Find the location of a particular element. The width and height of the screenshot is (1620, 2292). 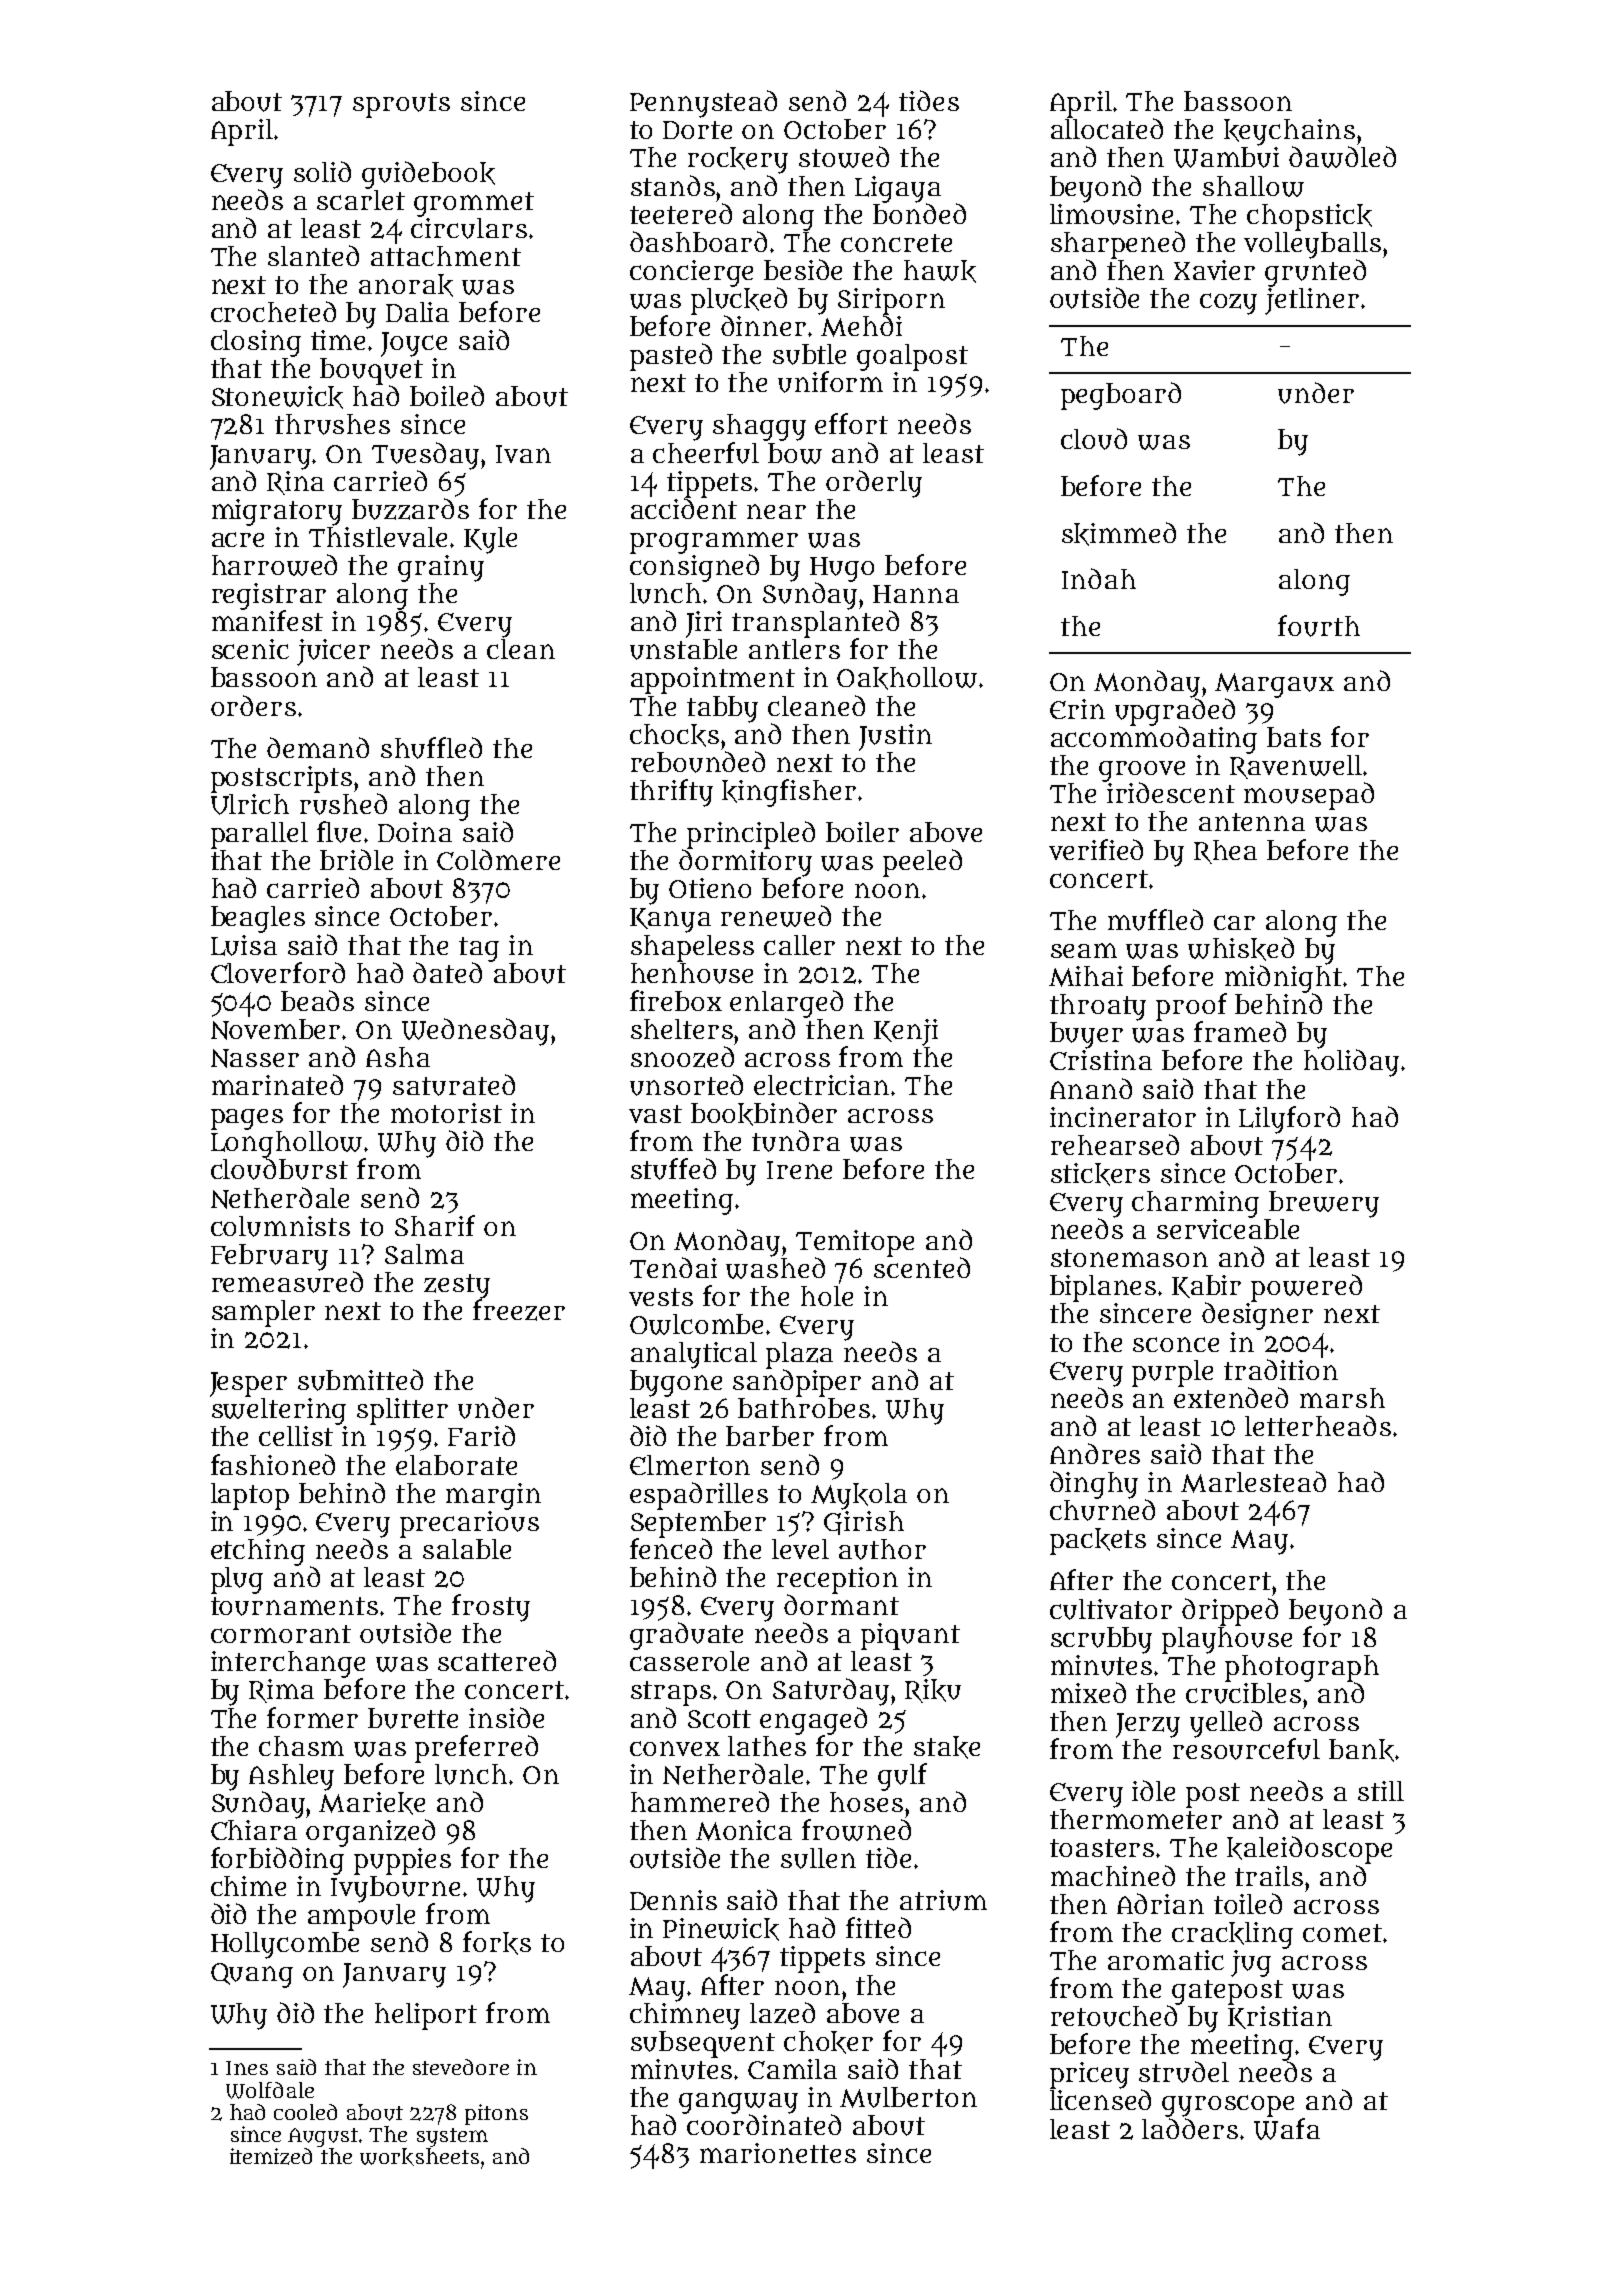

tundra is located at coordinates (796, 1141).
